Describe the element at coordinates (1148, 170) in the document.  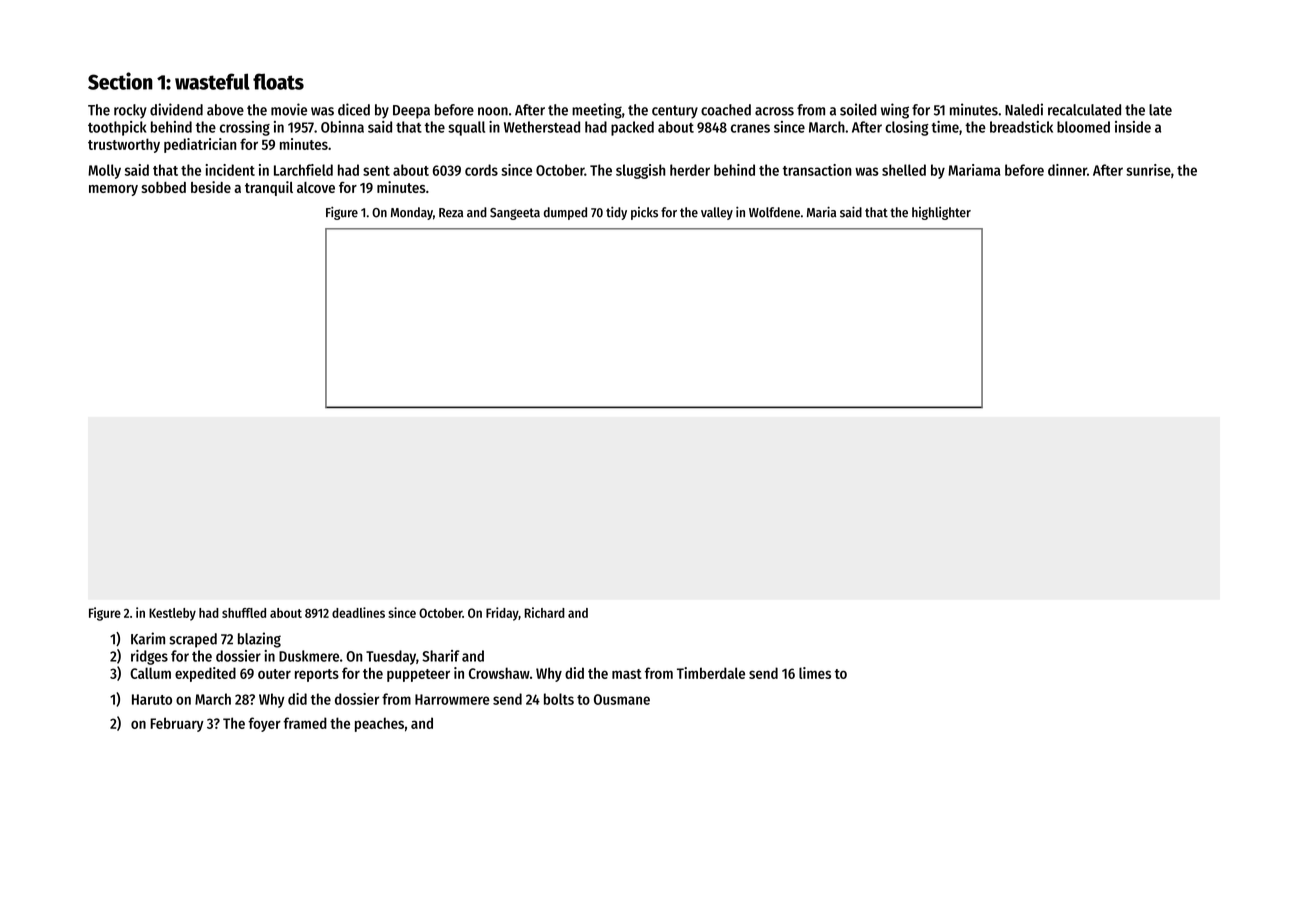
I see `sunrise` at that location.
